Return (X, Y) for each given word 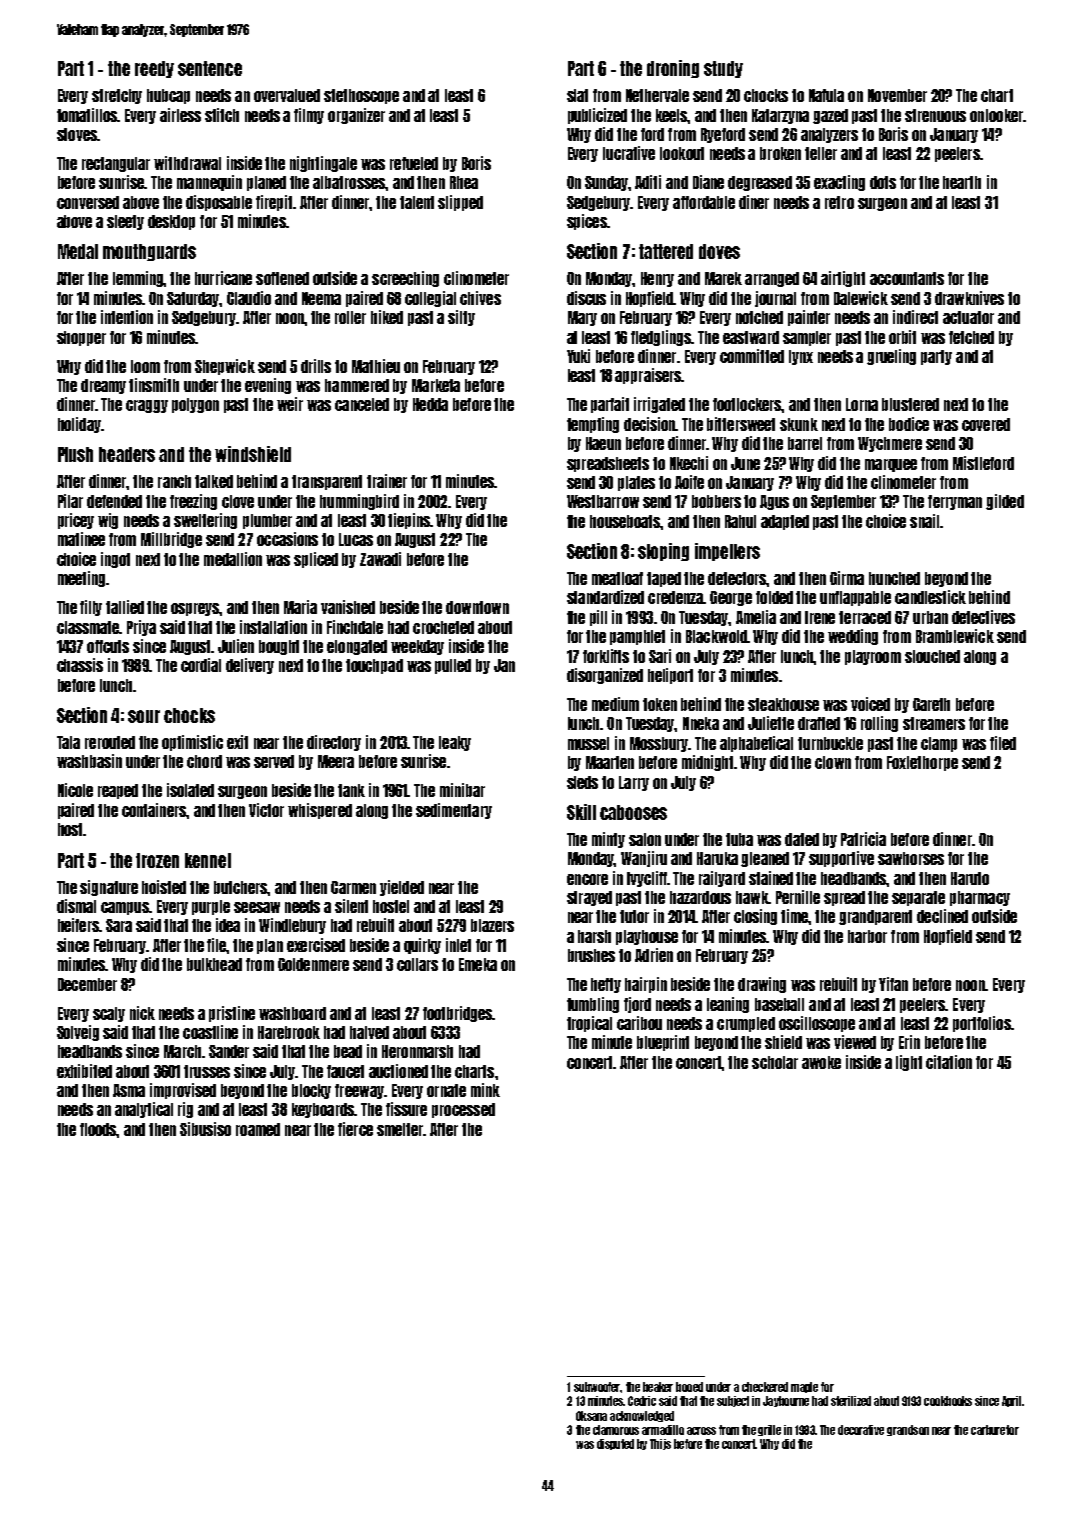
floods (98, 1129)
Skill (581, 812)
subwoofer (597, 1387)
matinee (81, 539)
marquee (891, 465)
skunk (799, 424)
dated (802, 839)
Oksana (591, 1416)
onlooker (997, 115)
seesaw (257, 907)
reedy (154, 69)
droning (673, 69)
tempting (593, 425)
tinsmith (154, 385)
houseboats (625, 521)
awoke (821, 1062)
